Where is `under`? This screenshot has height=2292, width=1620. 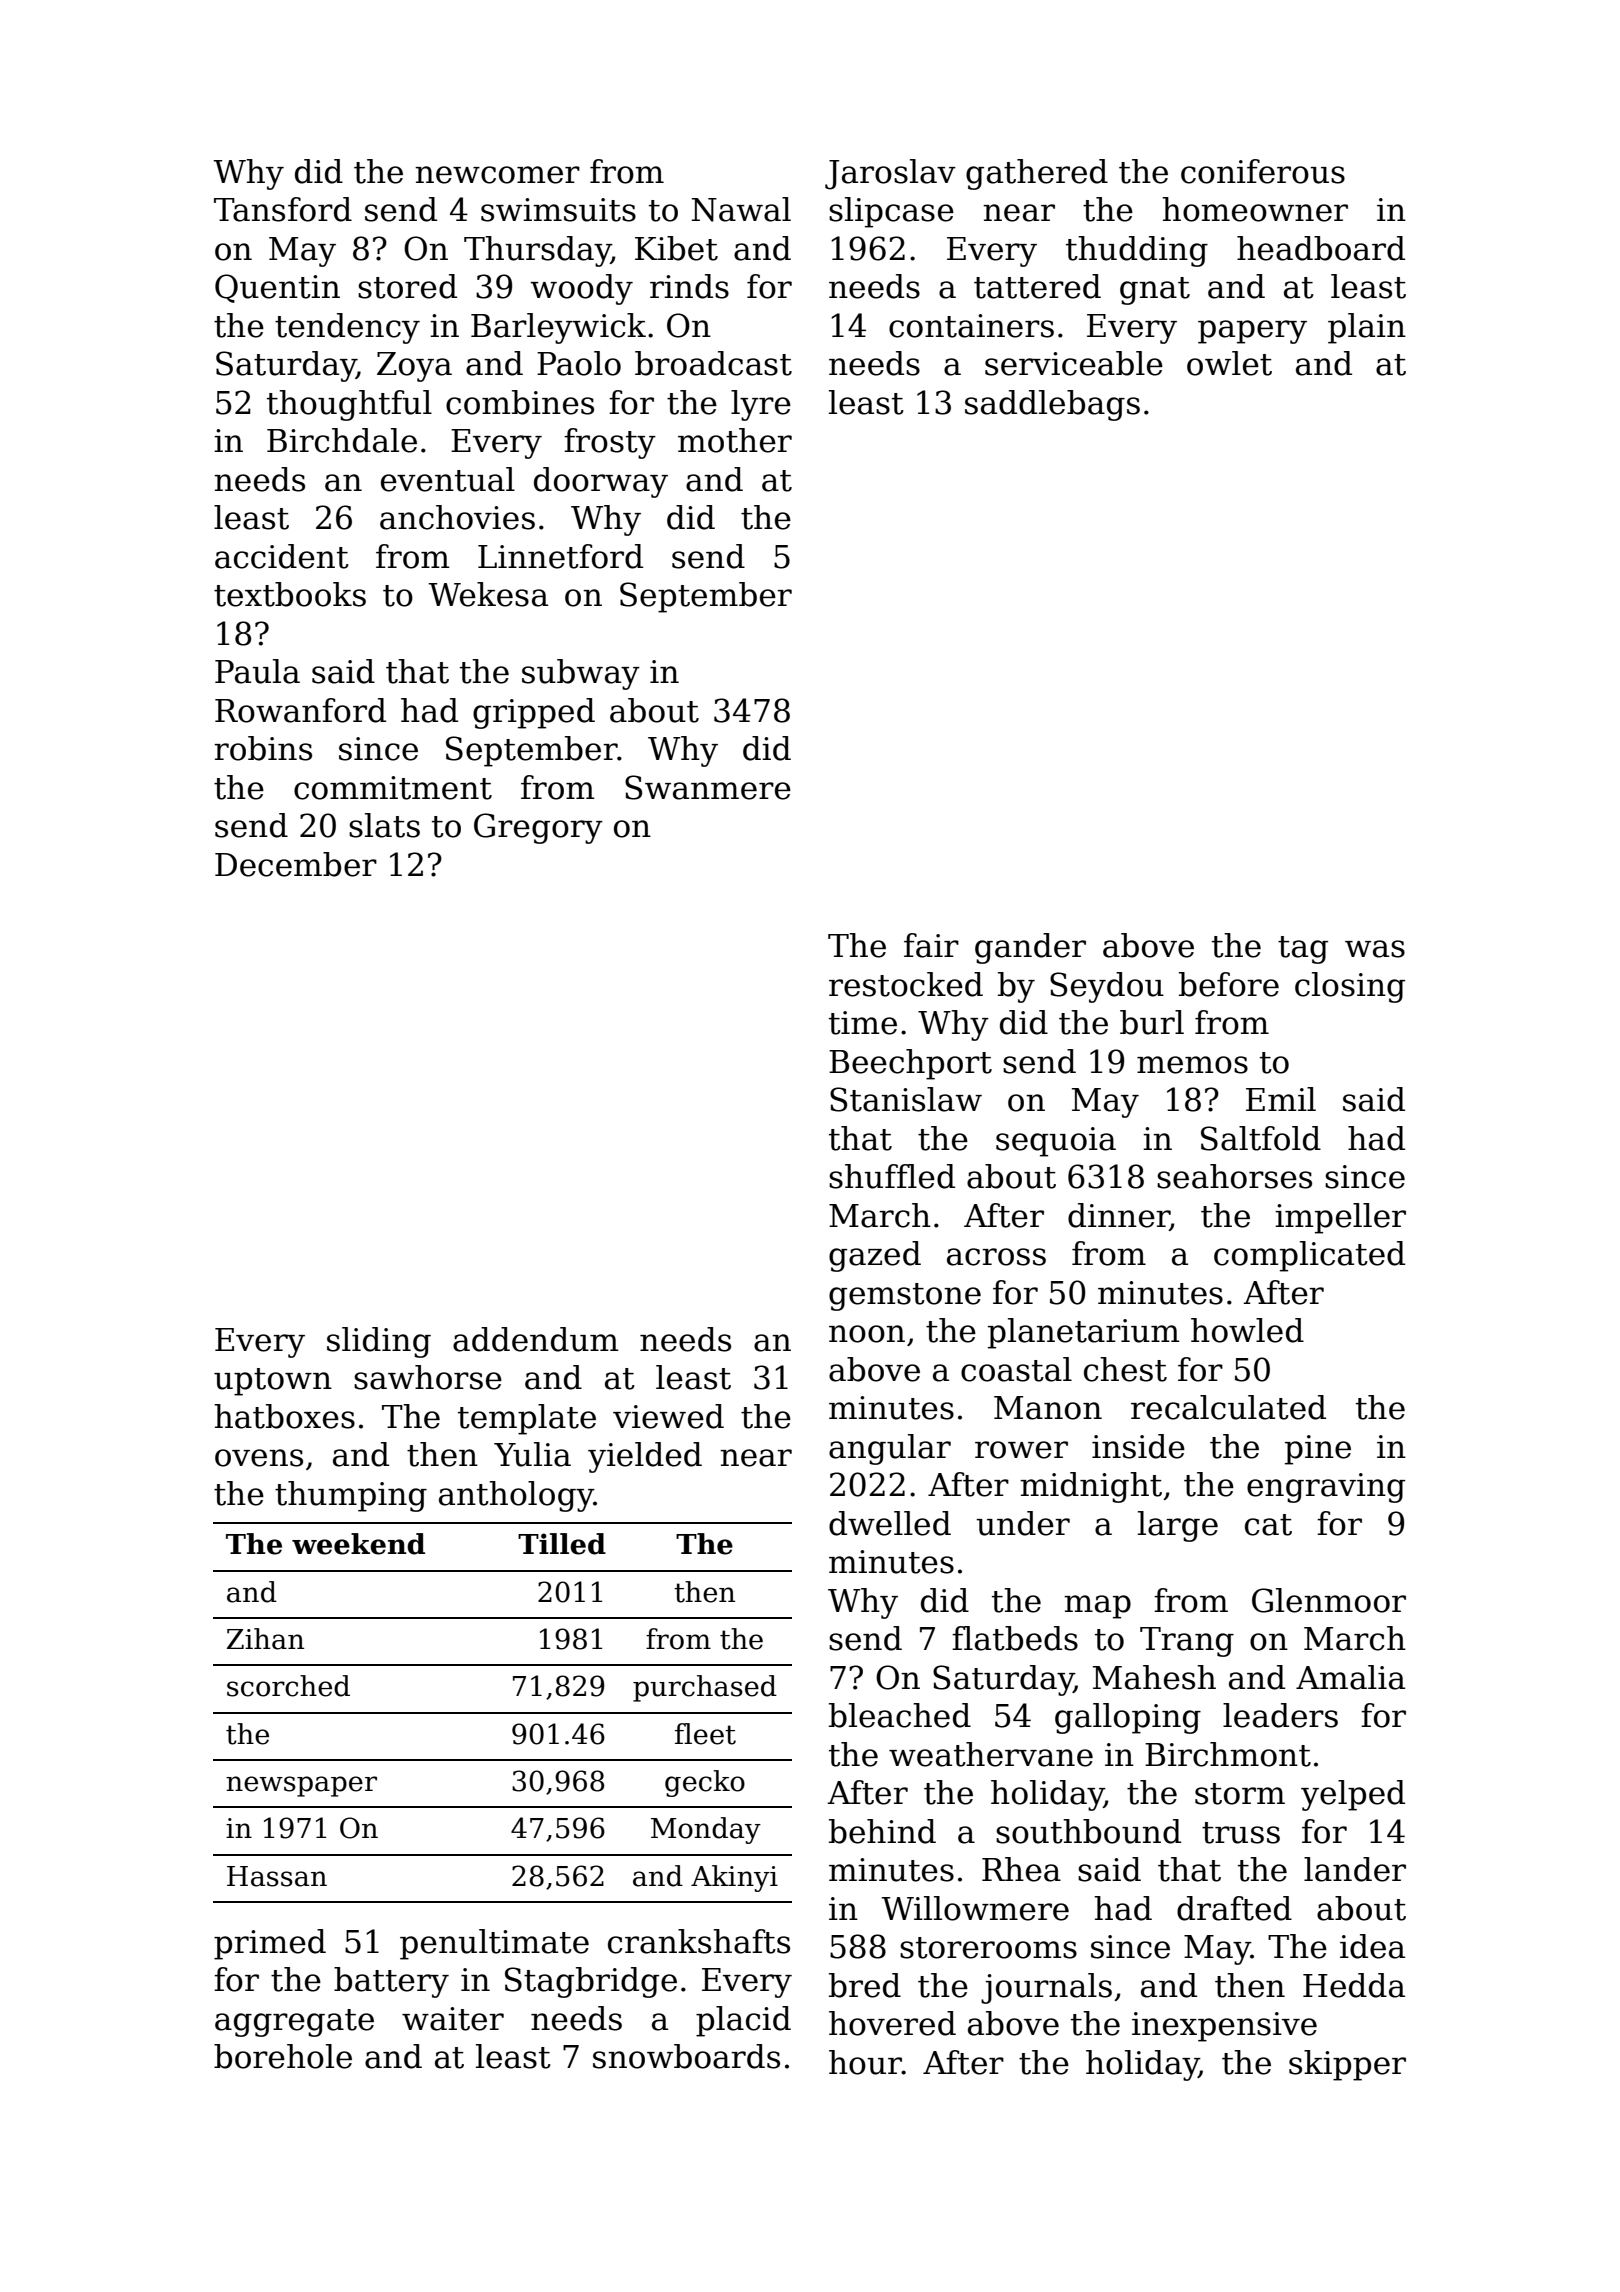 under is located at coordinates (1023, 1523).
